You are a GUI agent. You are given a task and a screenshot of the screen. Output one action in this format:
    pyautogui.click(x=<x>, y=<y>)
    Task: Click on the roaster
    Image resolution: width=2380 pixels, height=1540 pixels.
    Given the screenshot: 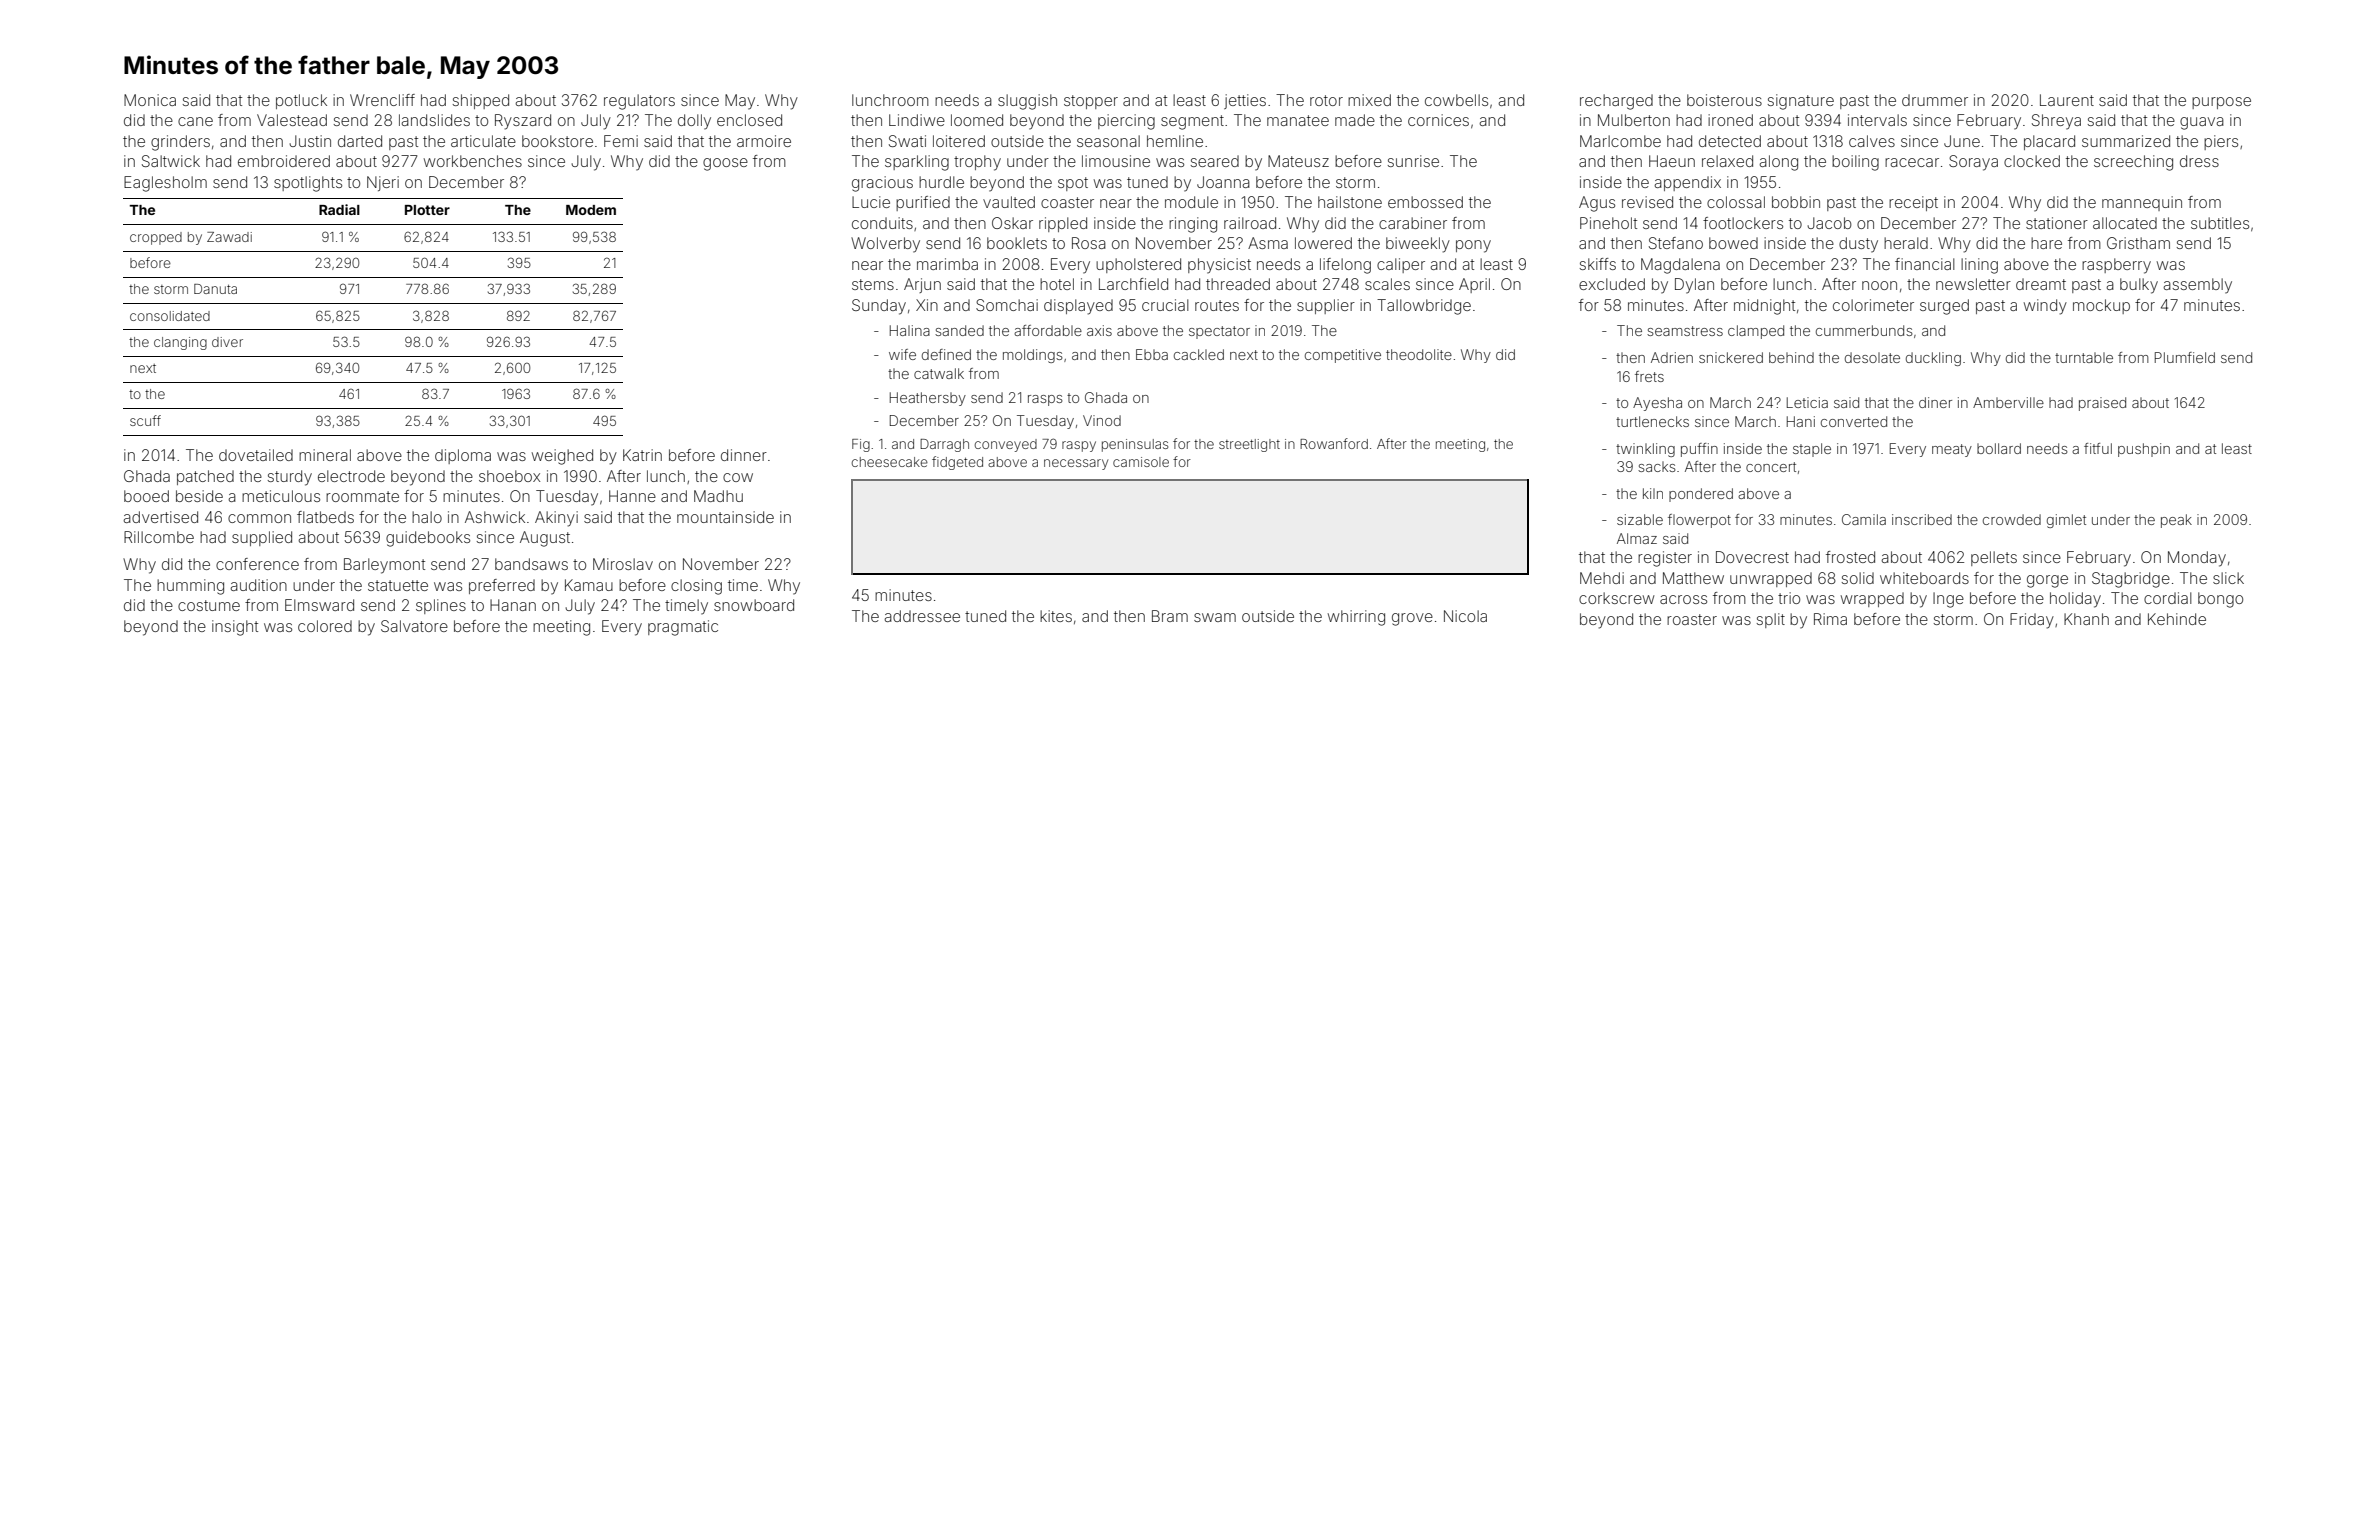 What is the action you would take?
    pyautogui.click(x=1692, y=619)
